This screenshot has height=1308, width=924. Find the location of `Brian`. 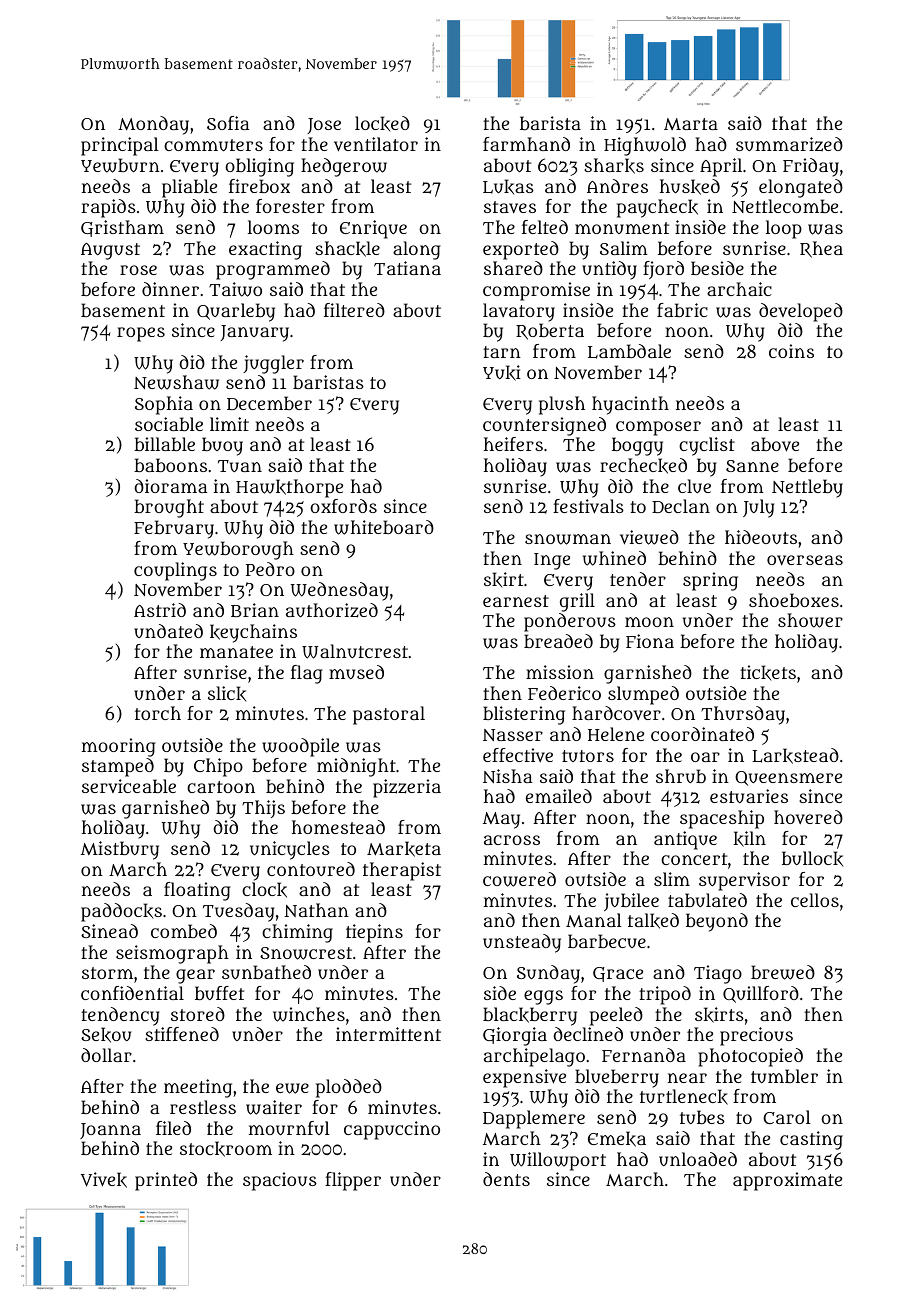

Brian is located at coordinates (255, 610).
